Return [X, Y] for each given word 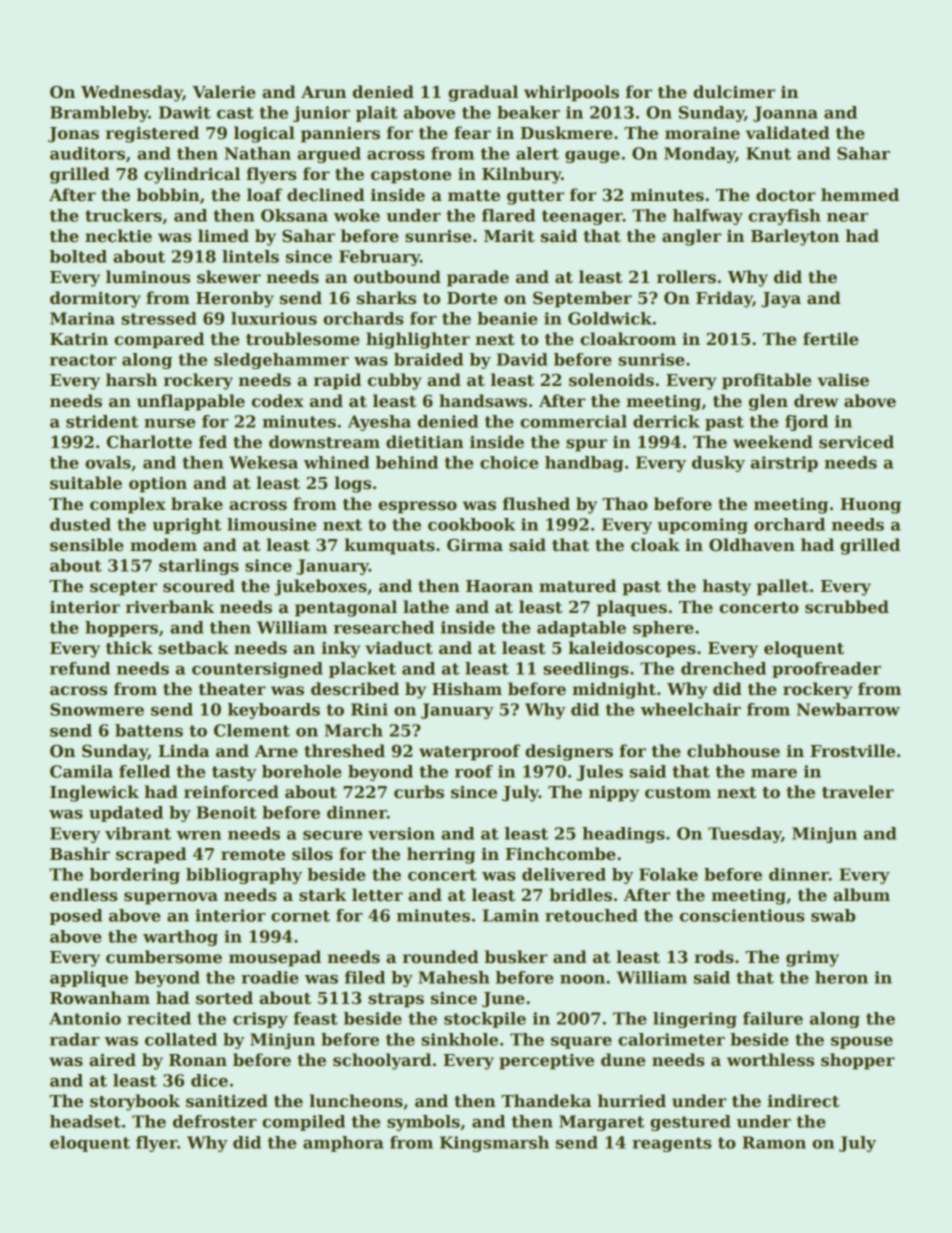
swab [833, 915]
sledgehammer [281, 361]
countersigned [257, 670]
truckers [123, 215]
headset [85, 1121]
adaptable [581, 629]
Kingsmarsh [494, 1144]
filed [365, 977]
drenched [723, 668]
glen [768, 402]
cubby [395, 381]
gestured [690, 1123]
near [847, 217]
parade [478, 278]
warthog [180, 938]
